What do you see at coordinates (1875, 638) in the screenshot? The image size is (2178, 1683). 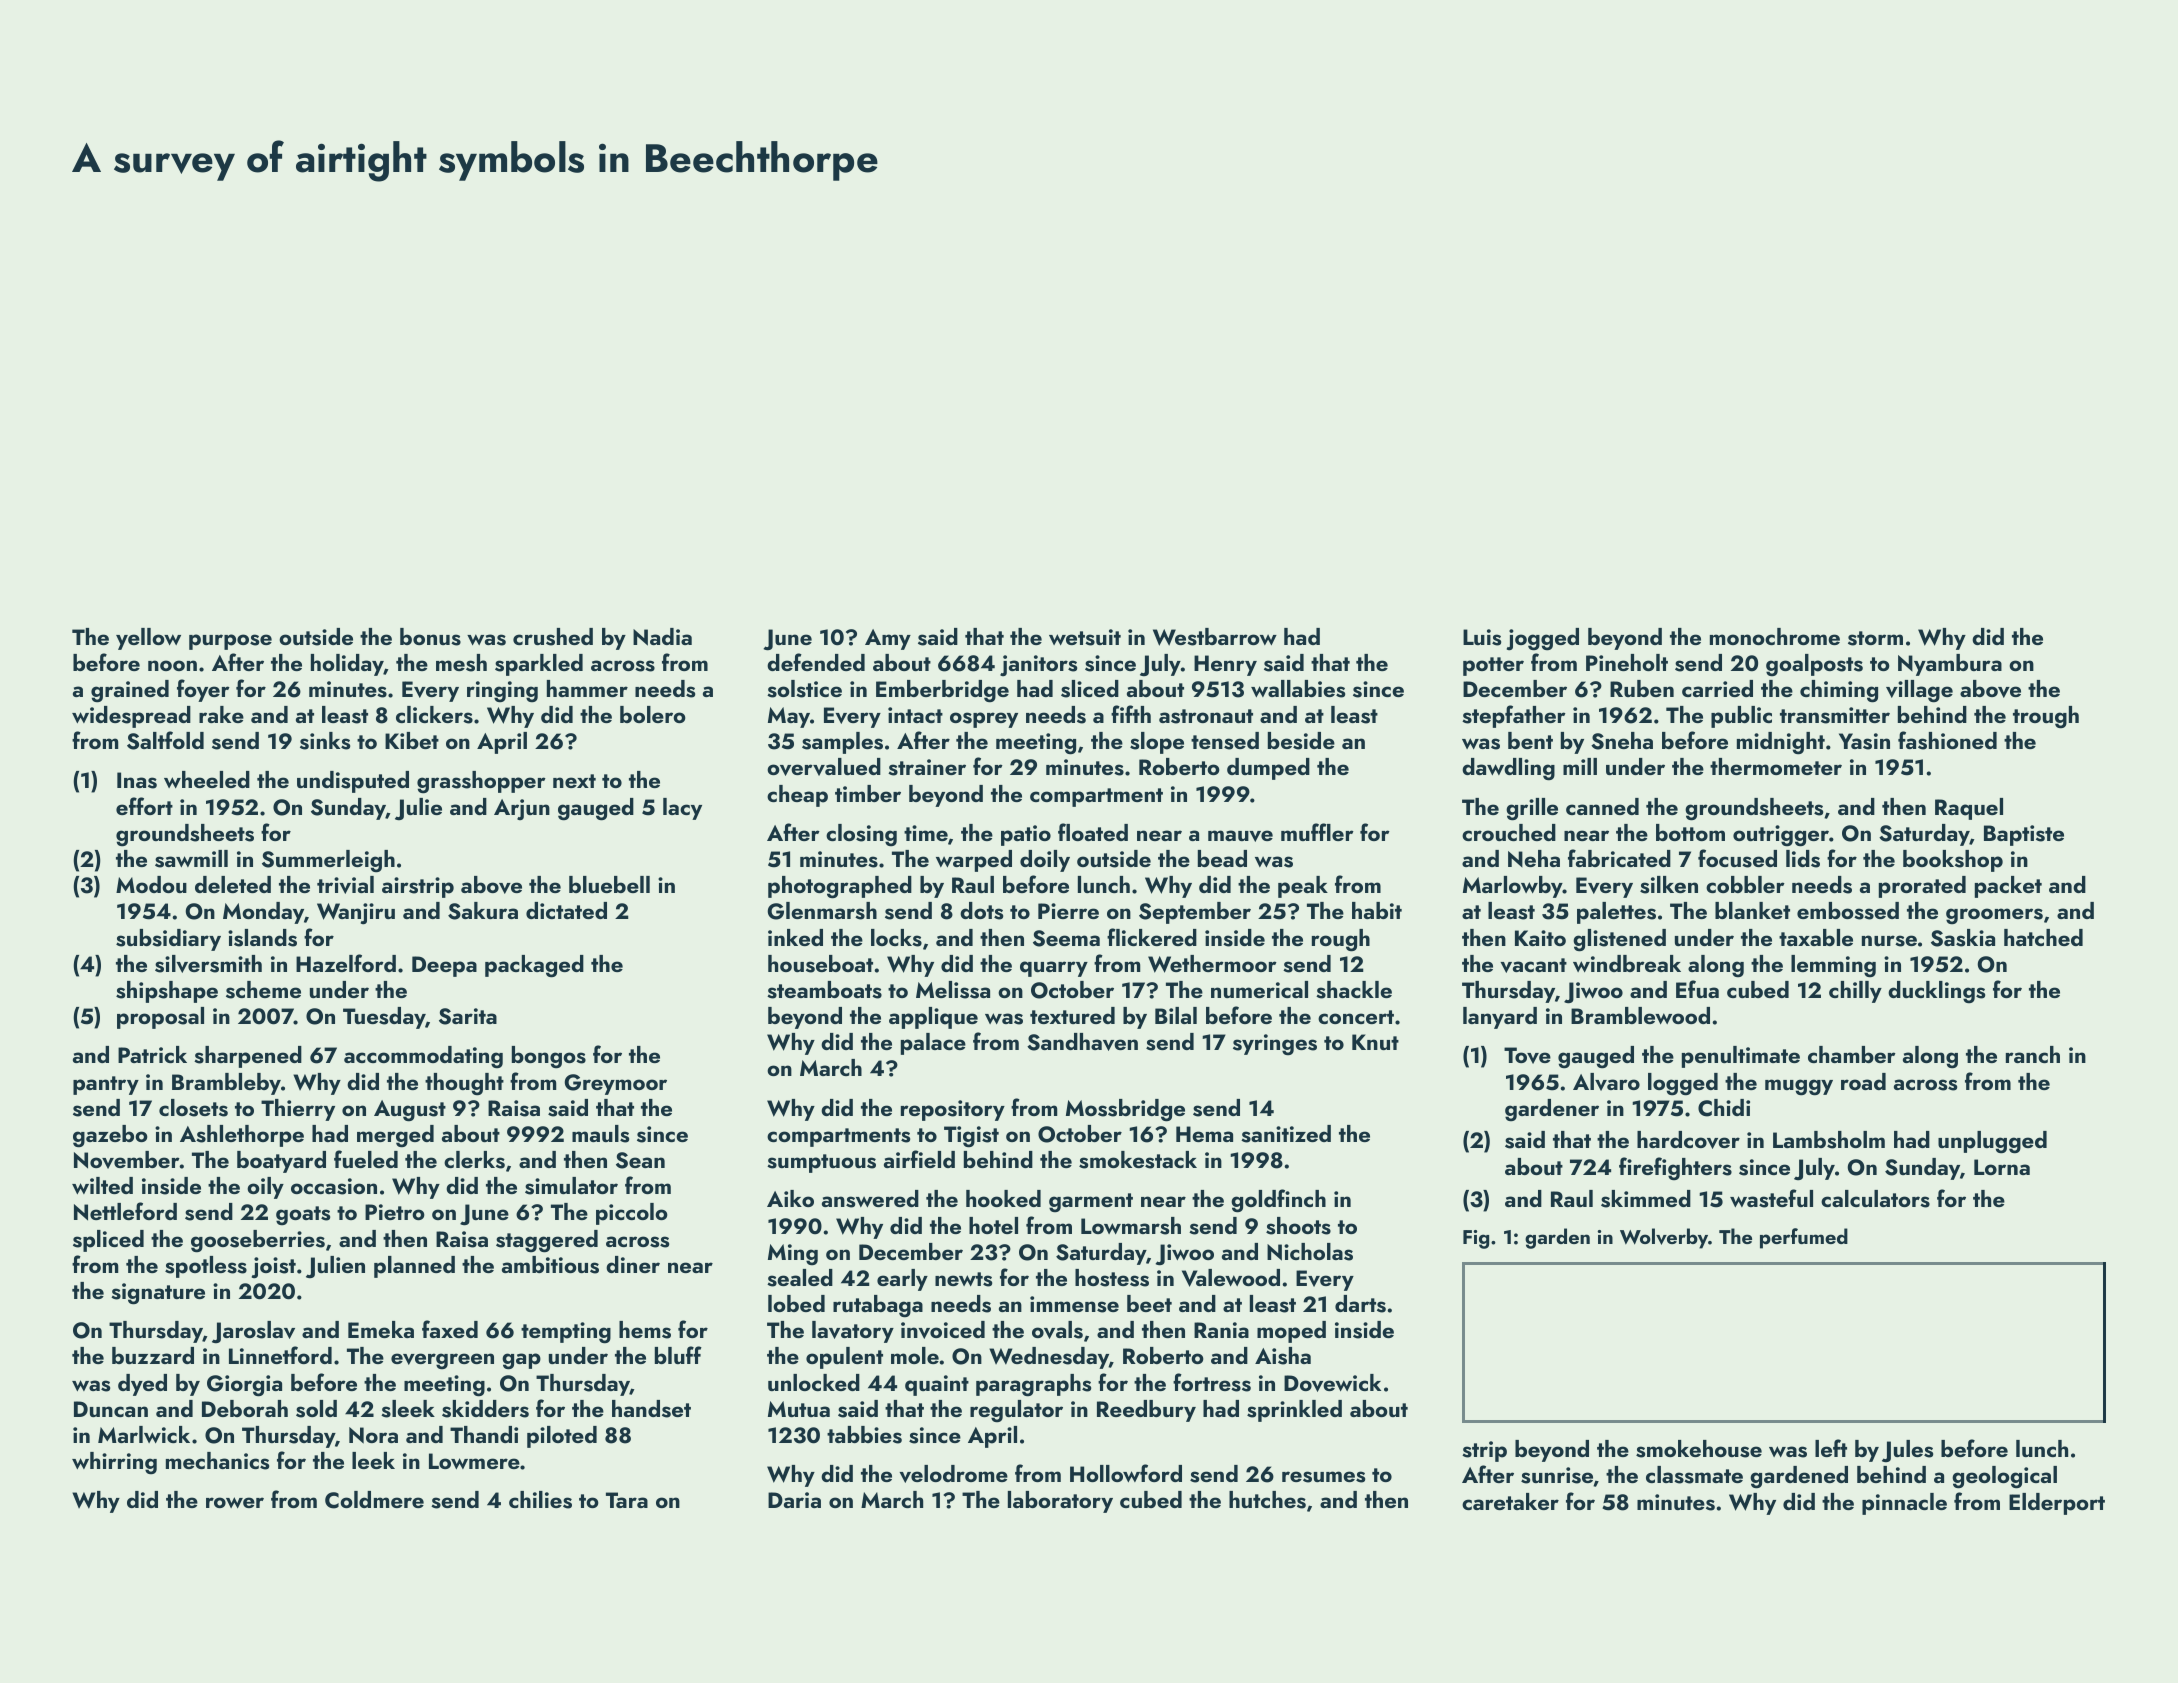 I see `storm` at bounding box center [1875, 638].
